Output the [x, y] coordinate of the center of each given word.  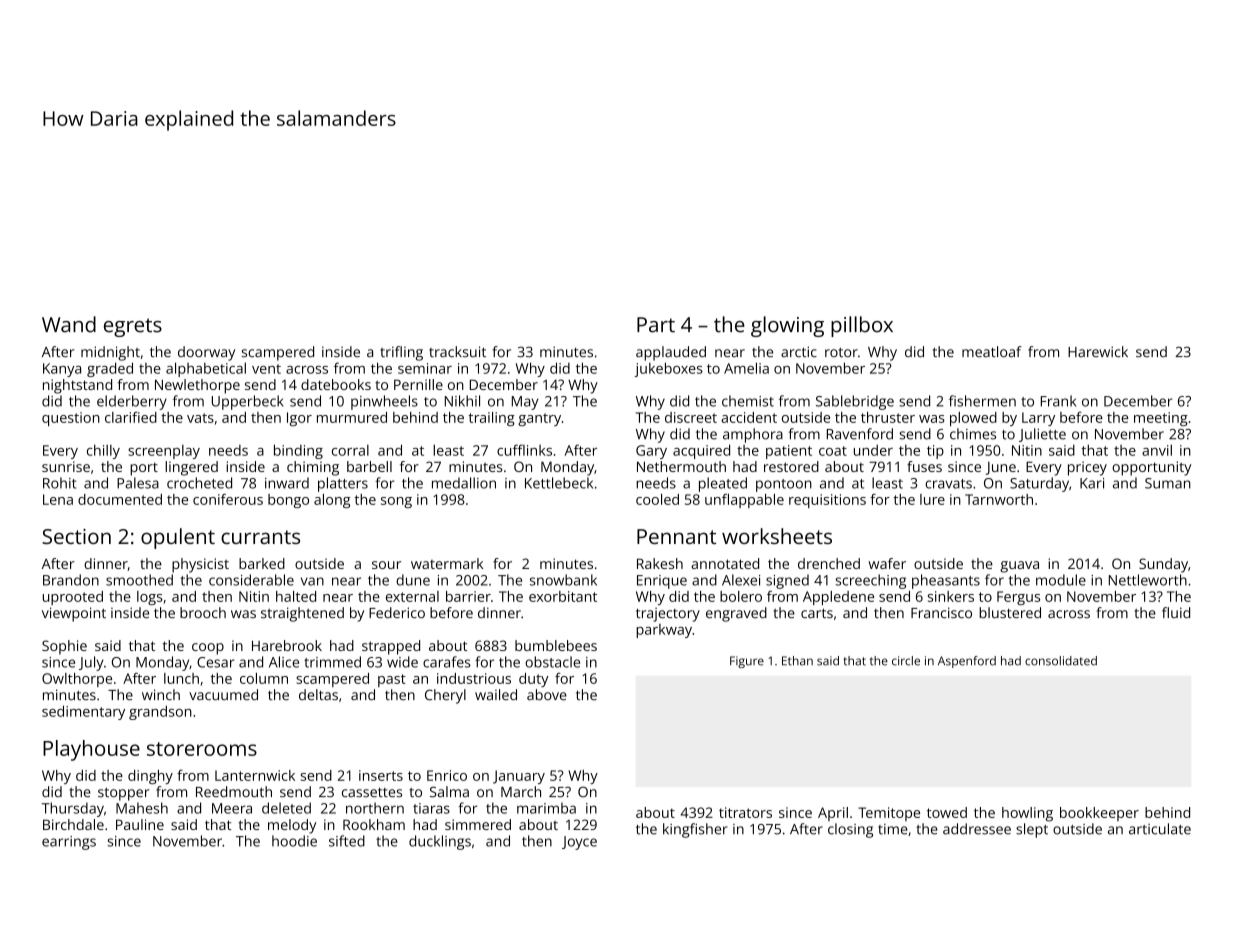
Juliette [1042, 435]
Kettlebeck [559, 483]
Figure [747, 662]
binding [298, 451]
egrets [133, 327]
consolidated [1061, 661]
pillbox [862, 326]
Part [656, 325]
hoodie [294, 841]
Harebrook [287, 645]
